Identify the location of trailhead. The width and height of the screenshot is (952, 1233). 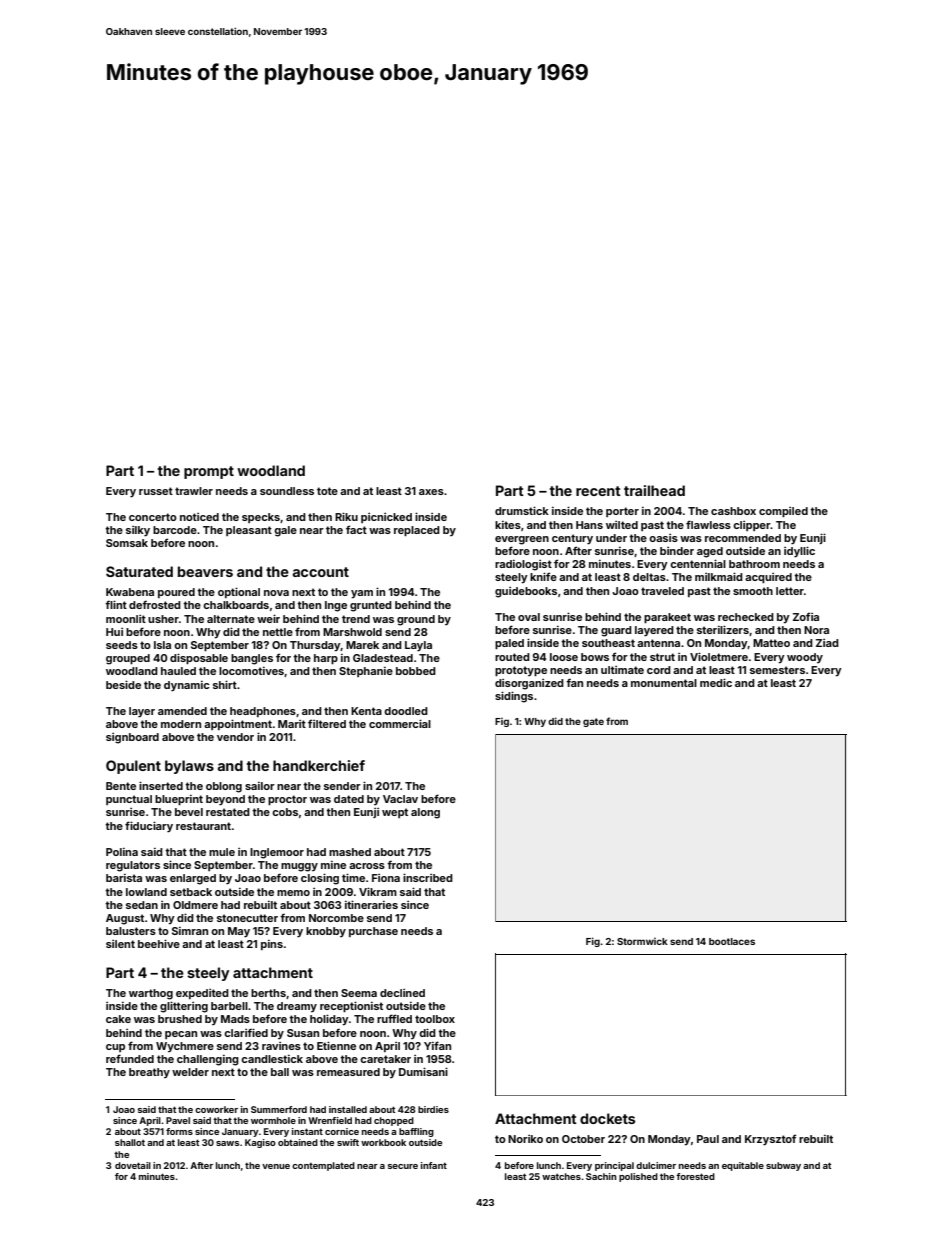
(654, 490).
